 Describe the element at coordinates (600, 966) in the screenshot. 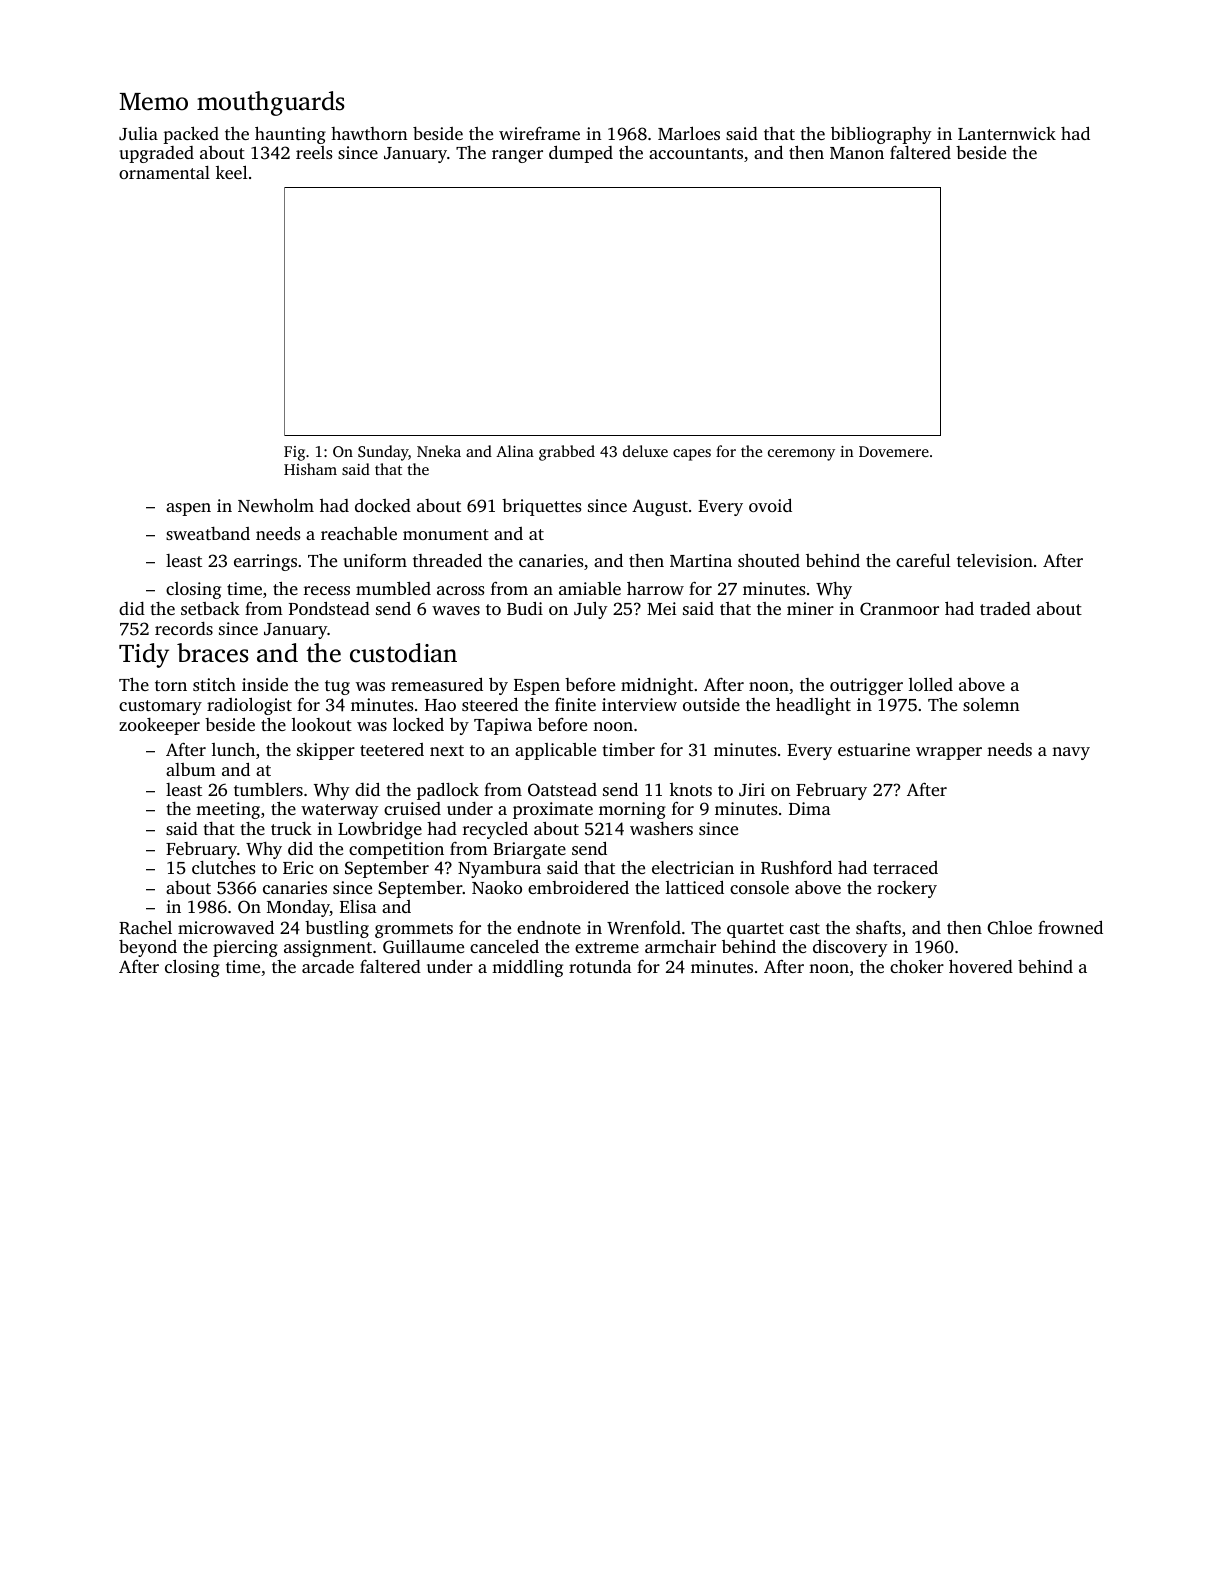

I see `rotunda` at that location.
